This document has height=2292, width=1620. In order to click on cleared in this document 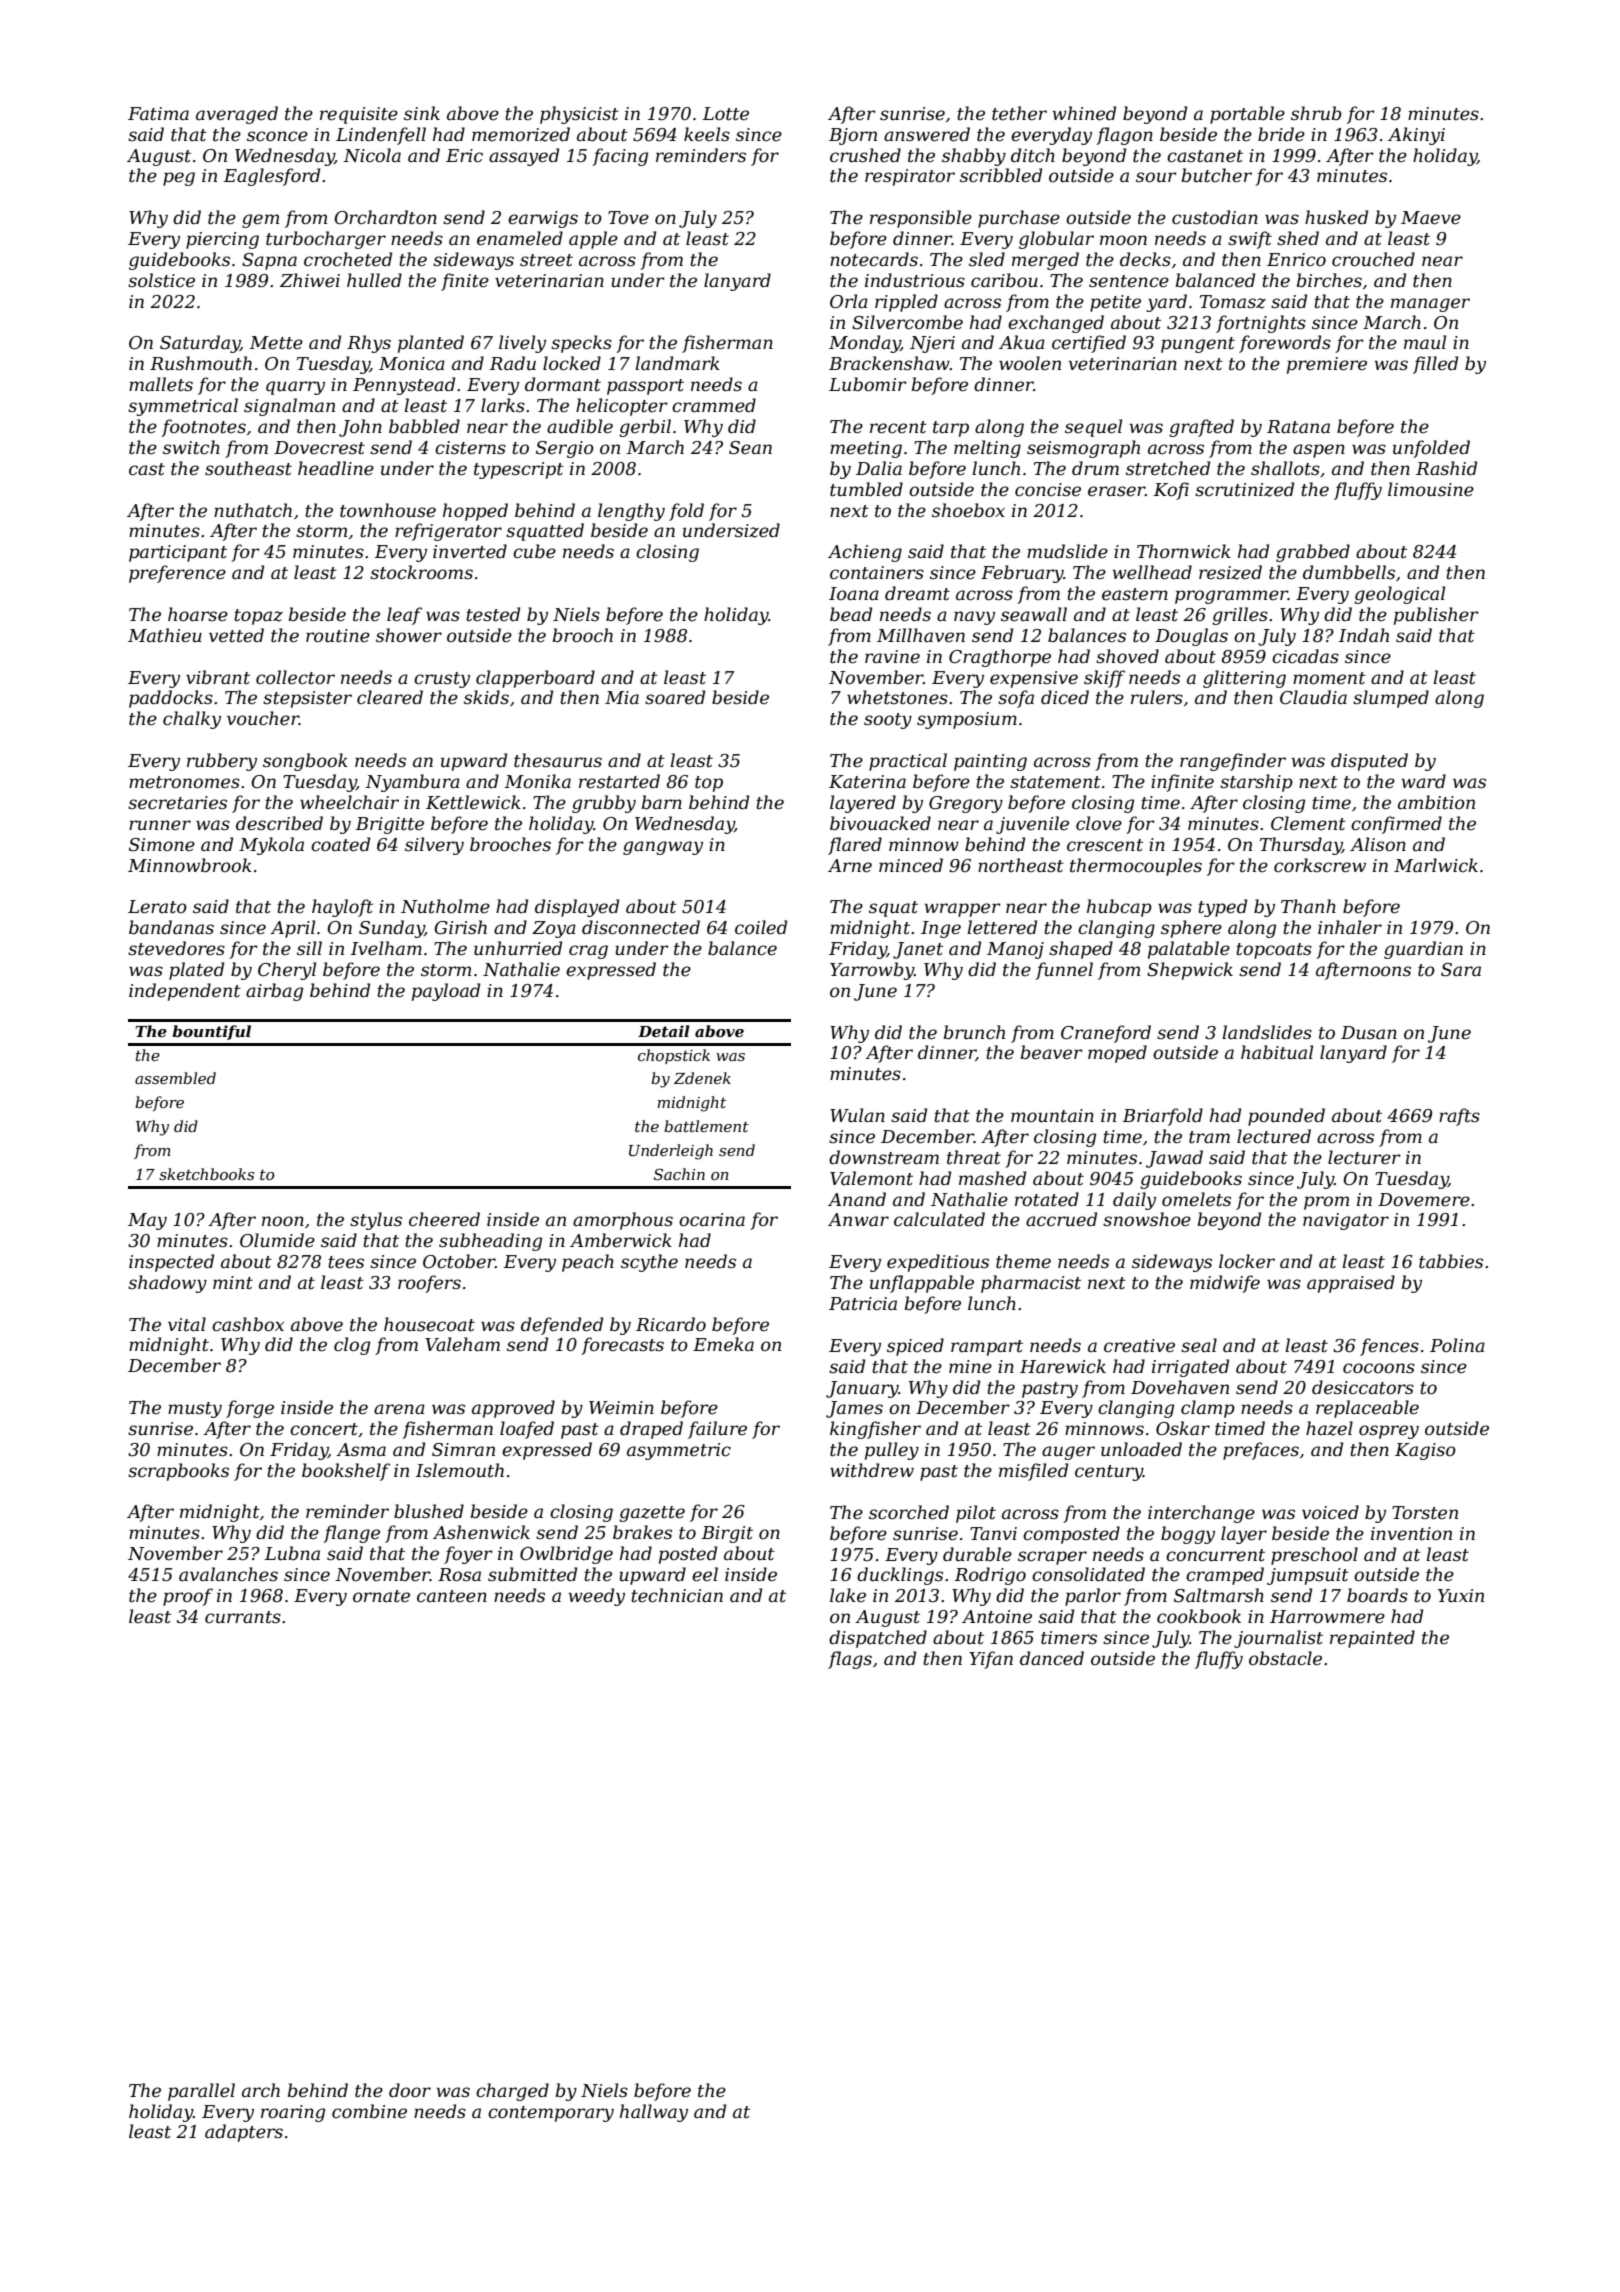, I will do `click(390, 697)`.
